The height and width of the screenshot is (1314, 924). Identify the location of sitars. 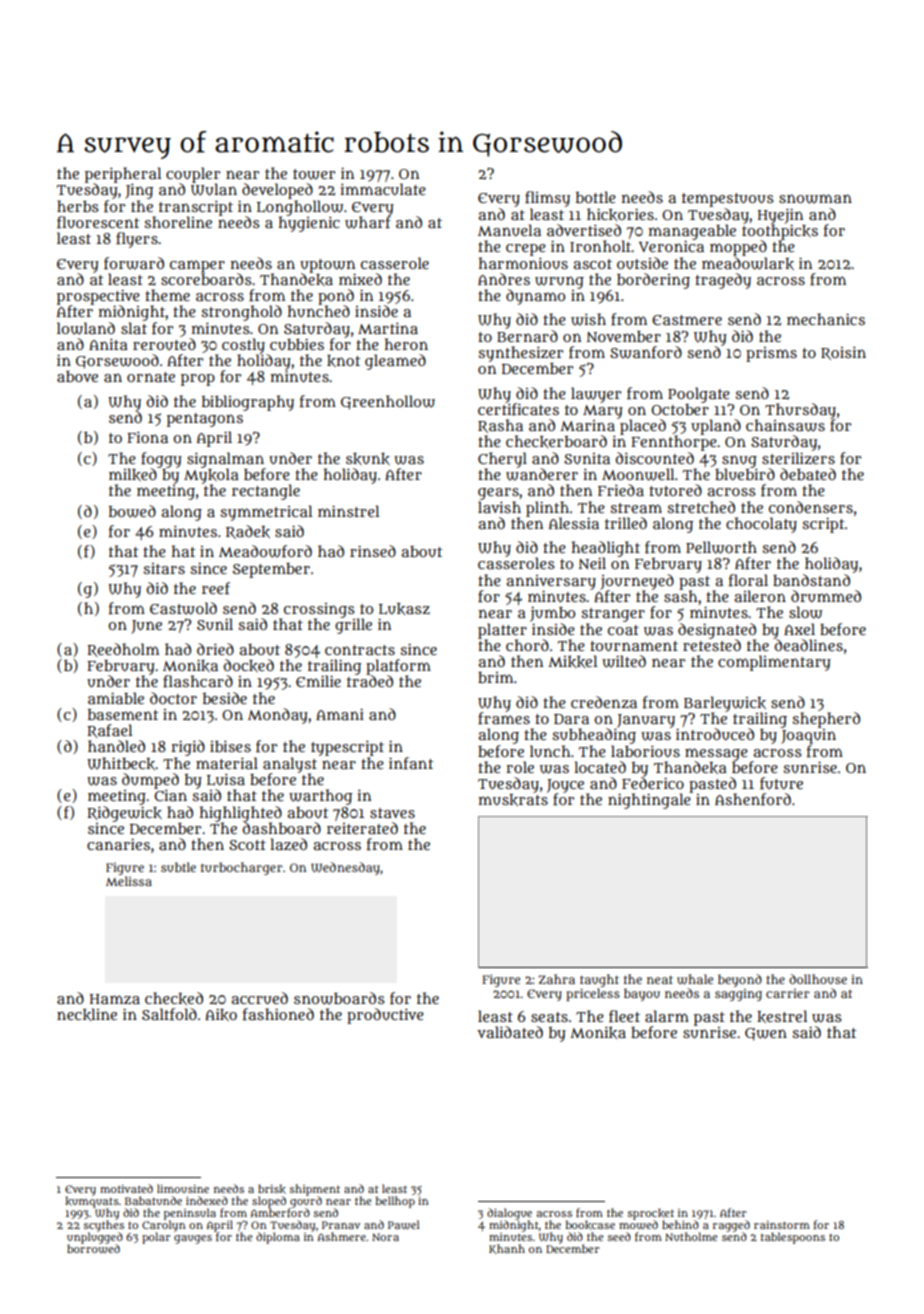
(164, 568).
